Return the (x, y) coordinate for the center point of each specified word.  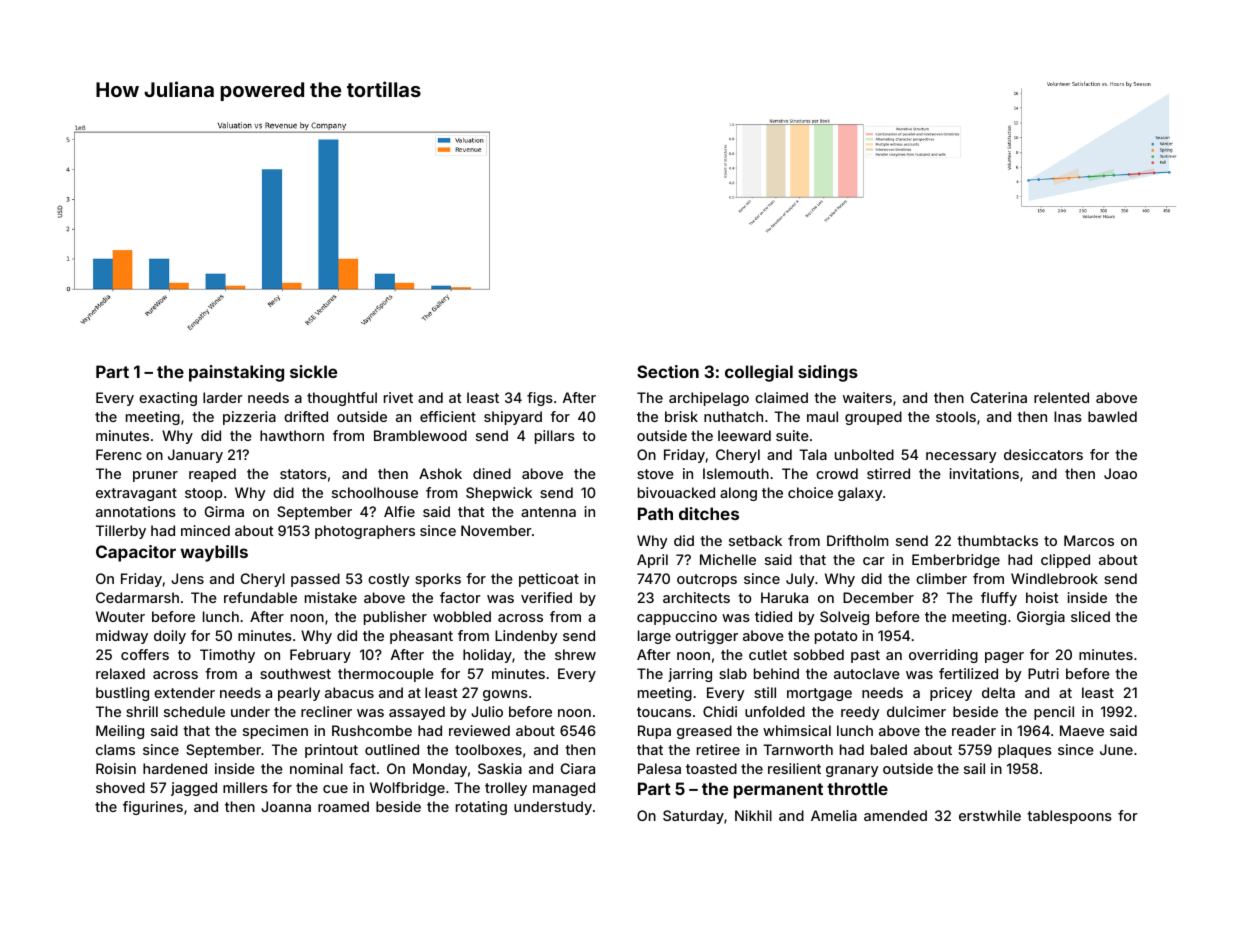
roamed (343, 806)
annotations (136, 511)
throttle (857, 788)
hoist (1042, 597)
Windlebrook (1054, 578)
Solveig (844, 618)
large (654, 637)
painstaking (236, 373)
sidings (828, 373)
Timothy (227, 656)
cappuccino (677, 618)
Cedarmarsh (137, 597)
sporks (438, 580)
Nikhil (753, 815)
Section (668, 371)
